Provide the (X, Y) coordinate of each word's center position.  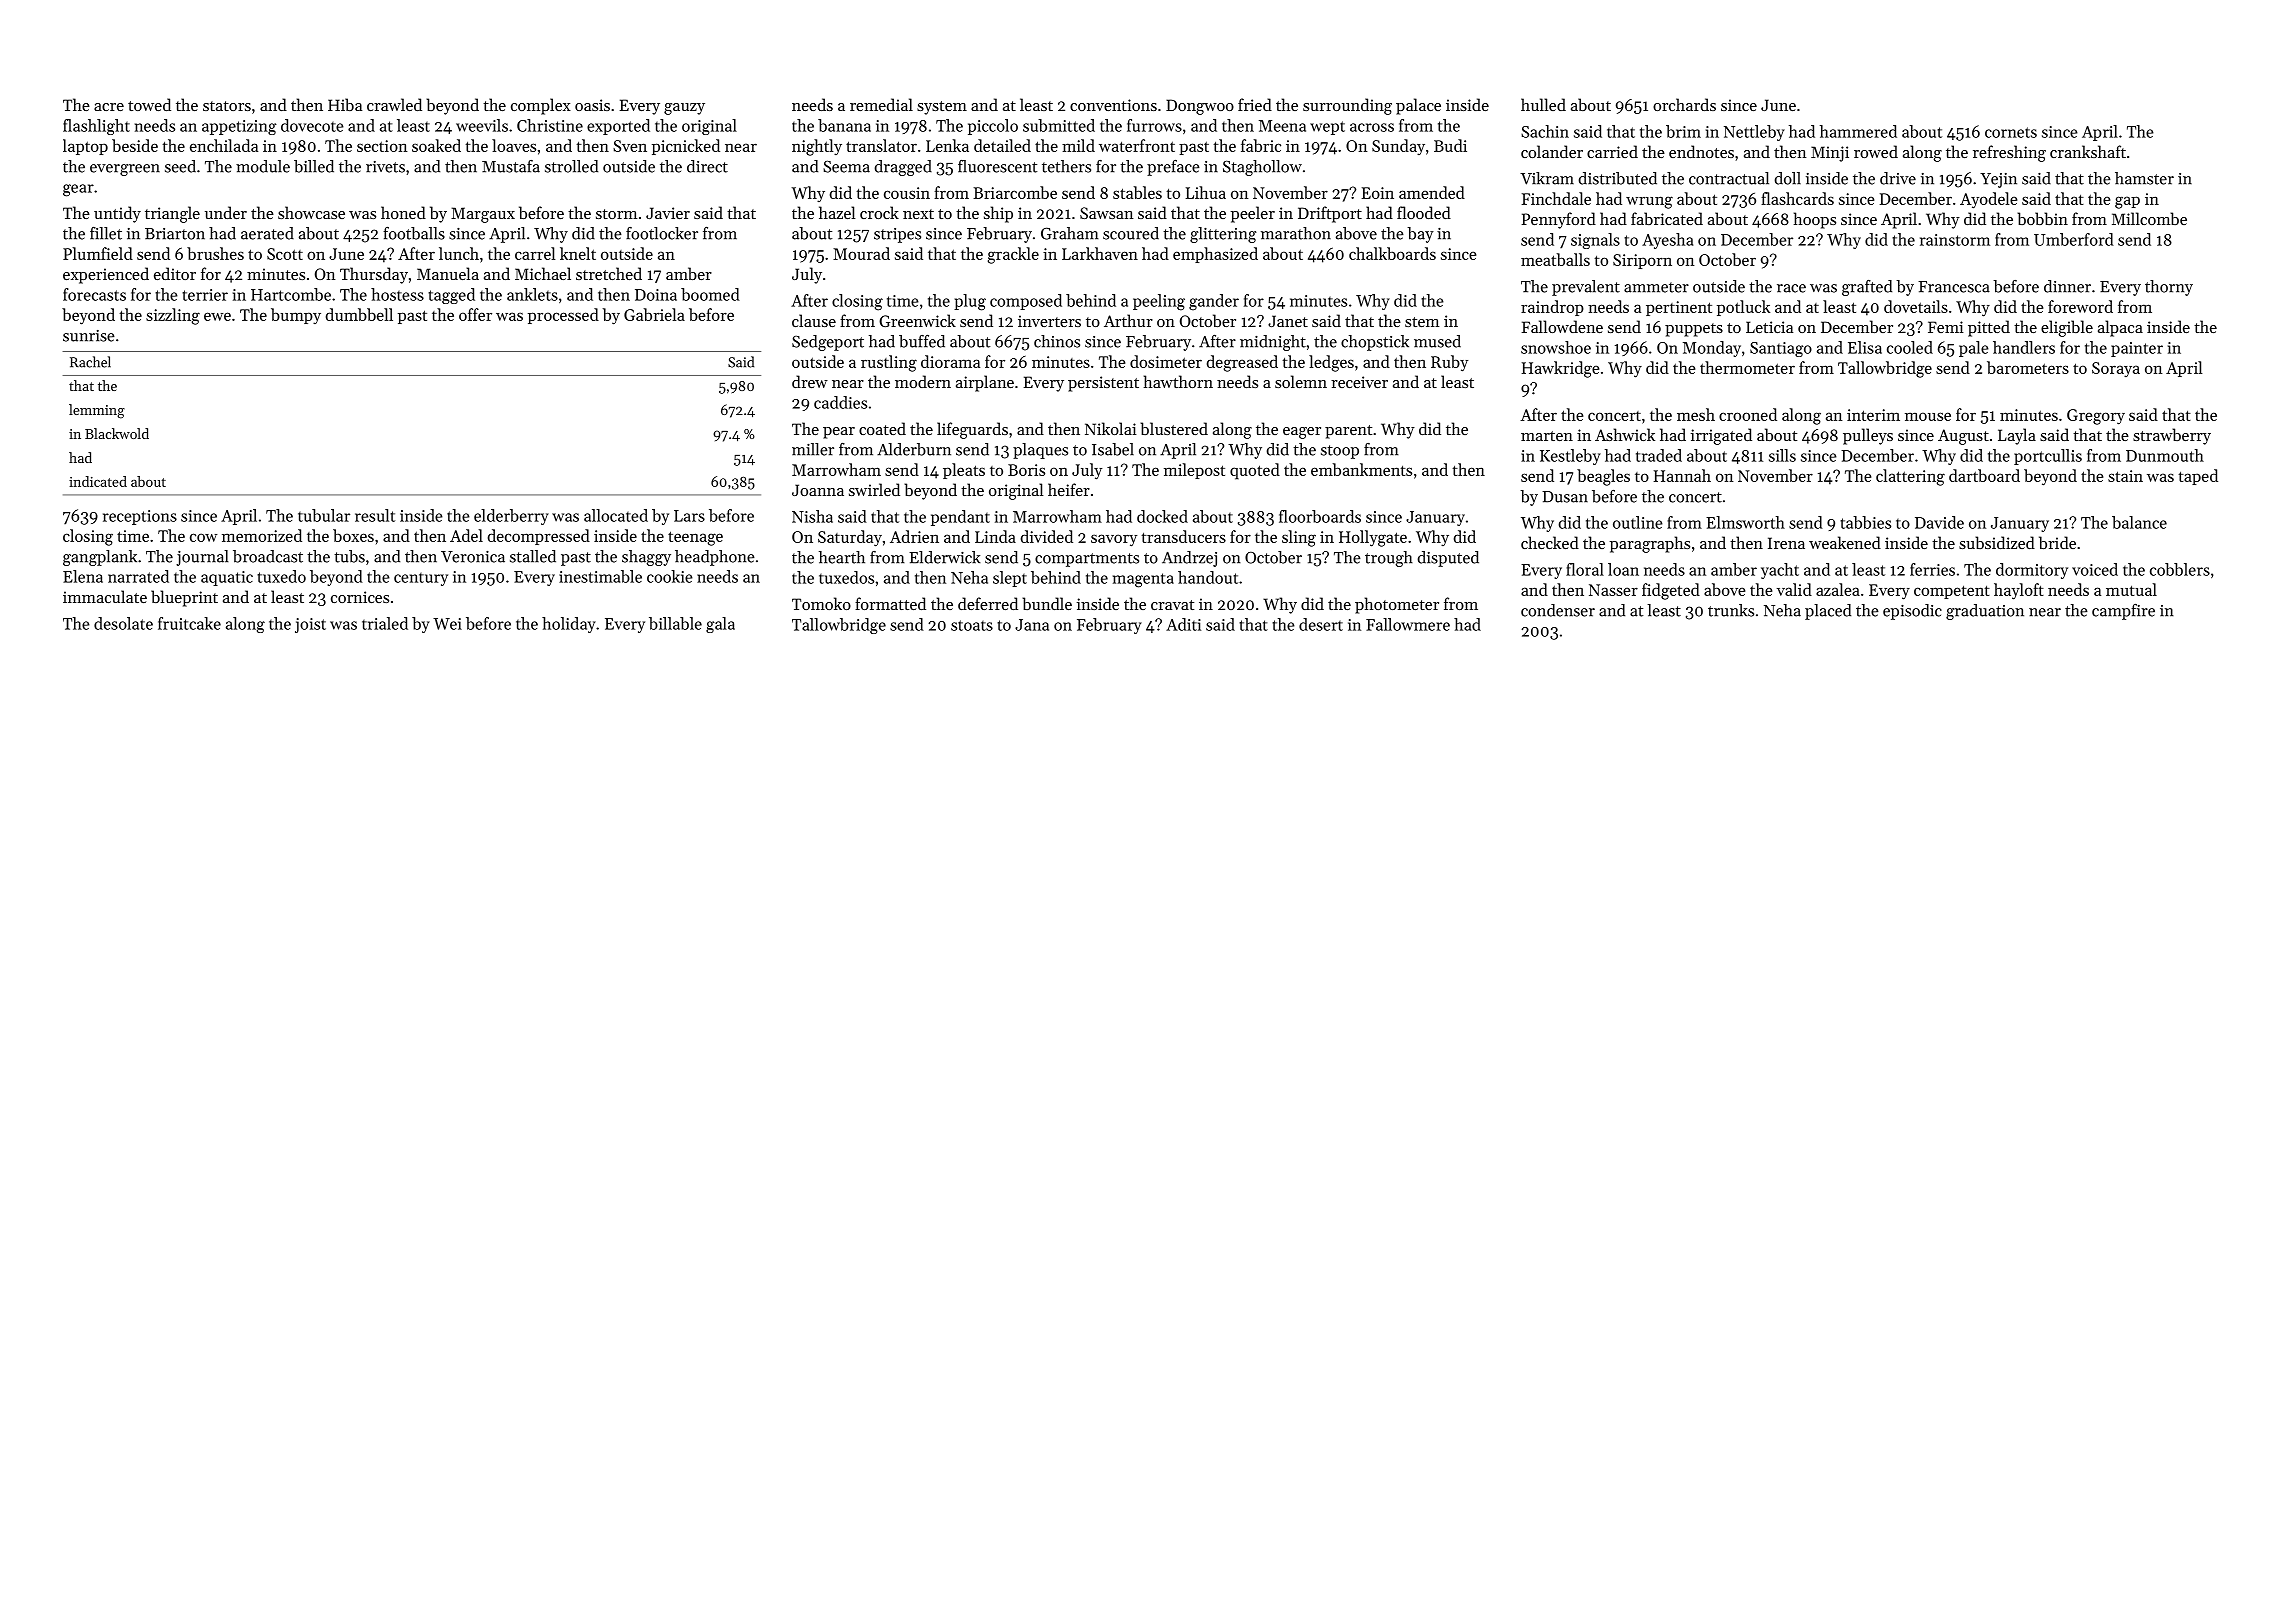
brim (1683, 131)
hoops (1815, 220)
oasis (592, 105)
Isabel (1113, 449)
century (421, 579)
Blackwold (117, 433)
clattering (1910, 477)
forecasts (94, 294)
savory (1114, 540)
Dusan (1565, 497)
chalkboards (1392, 253)
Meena (1282, 126)
